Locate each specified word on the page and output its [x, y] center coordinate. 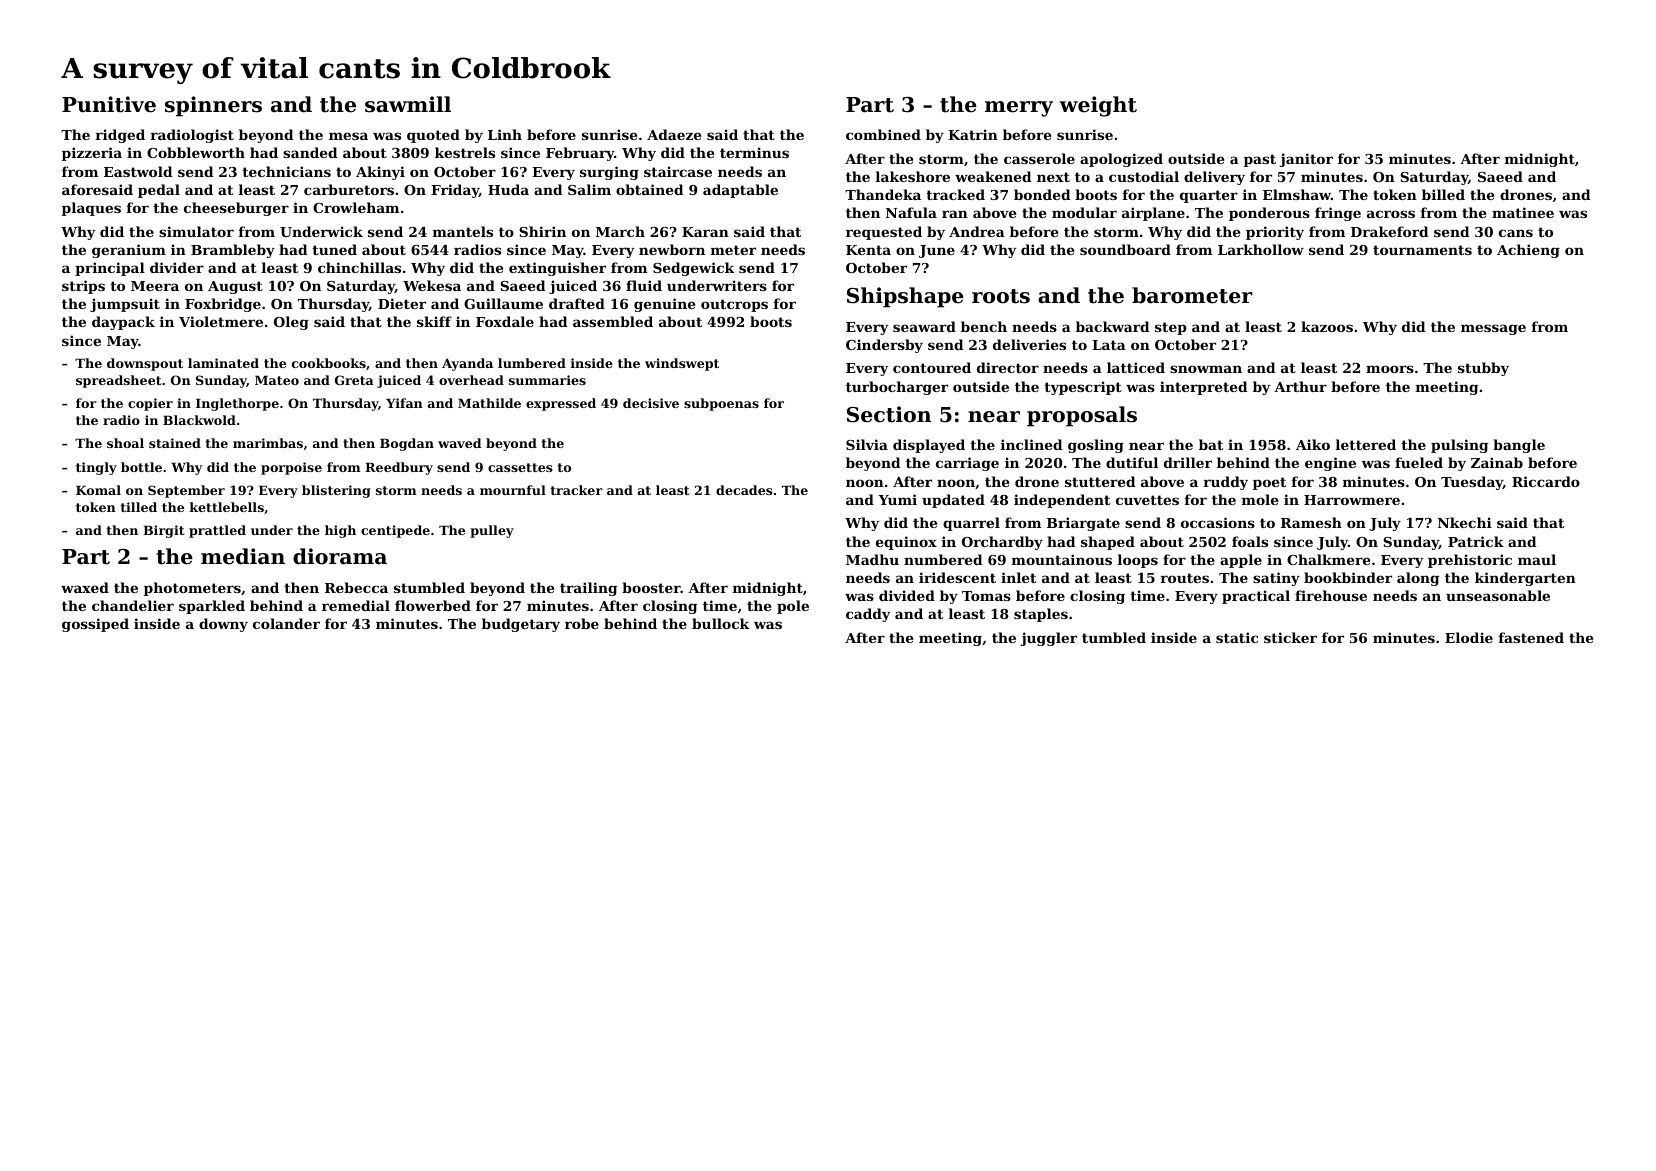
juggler [1049, 639]
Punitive [109, 104]
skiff [434, 321]
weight [1098, 106]
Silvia [867, 444]
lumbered [532, 363]
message [1493, 329]
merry [1019, 109]
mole [1260, 499]
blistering [336, 491]
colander [286, 623]
